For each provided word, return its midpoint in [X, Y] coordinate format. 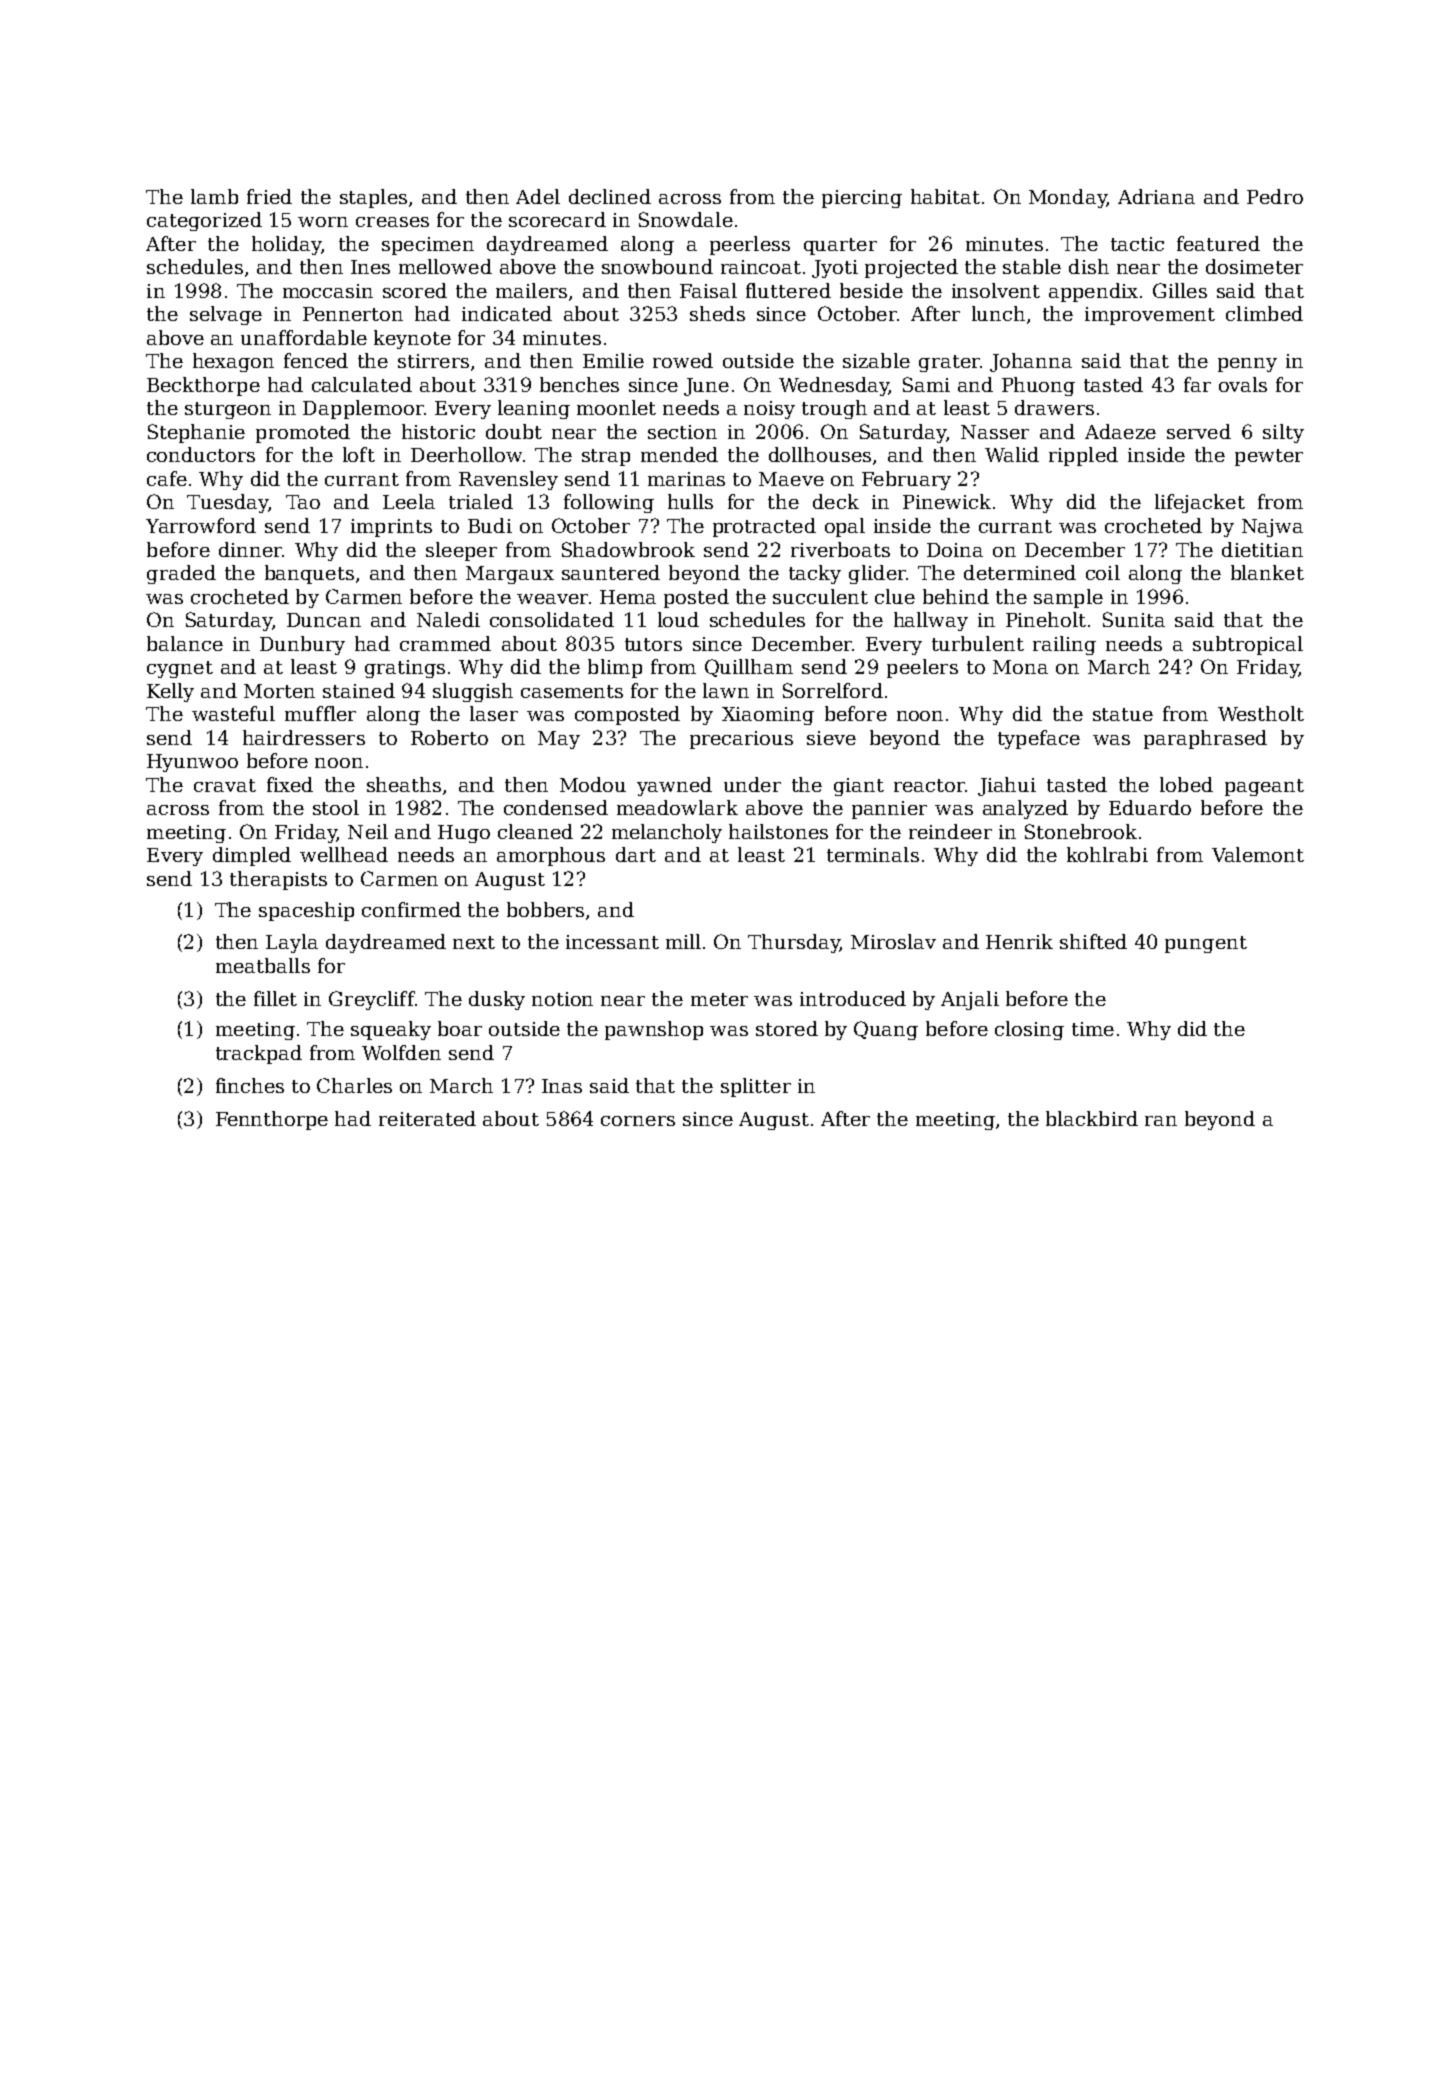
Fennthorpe [272, 1120]
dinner [250, 549]
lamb [214, 196]
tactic [1137, 244]
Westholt [1261, 713]
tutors [653, 644]
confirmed [411, 909]
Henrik [1019, 941]
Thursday [794, 943]
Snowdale [686, 219]
